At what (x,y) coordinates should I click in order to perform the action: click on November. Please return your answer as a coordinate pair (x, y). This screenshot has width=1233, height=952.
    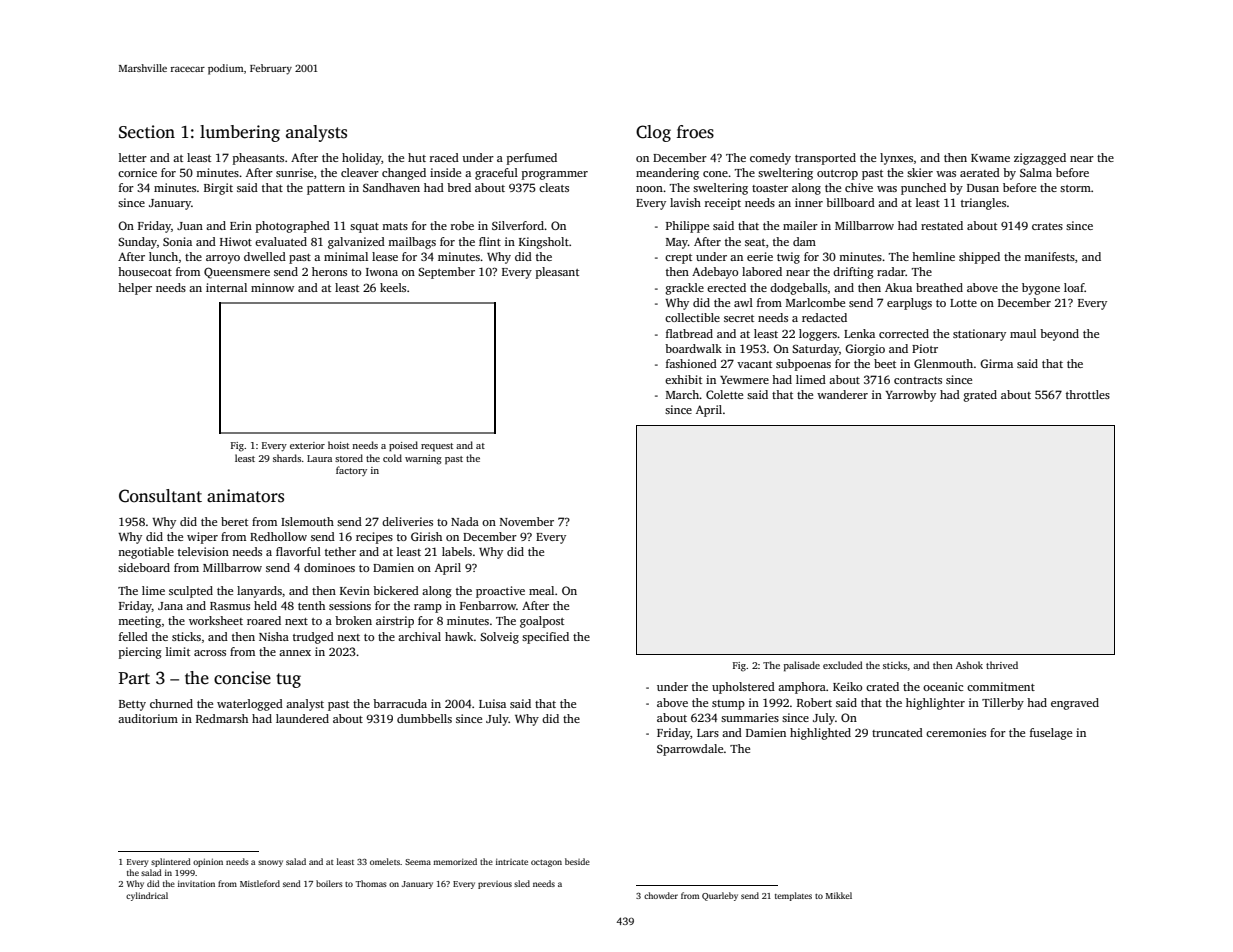
    Looking at the image, I should click on (527, 521).
